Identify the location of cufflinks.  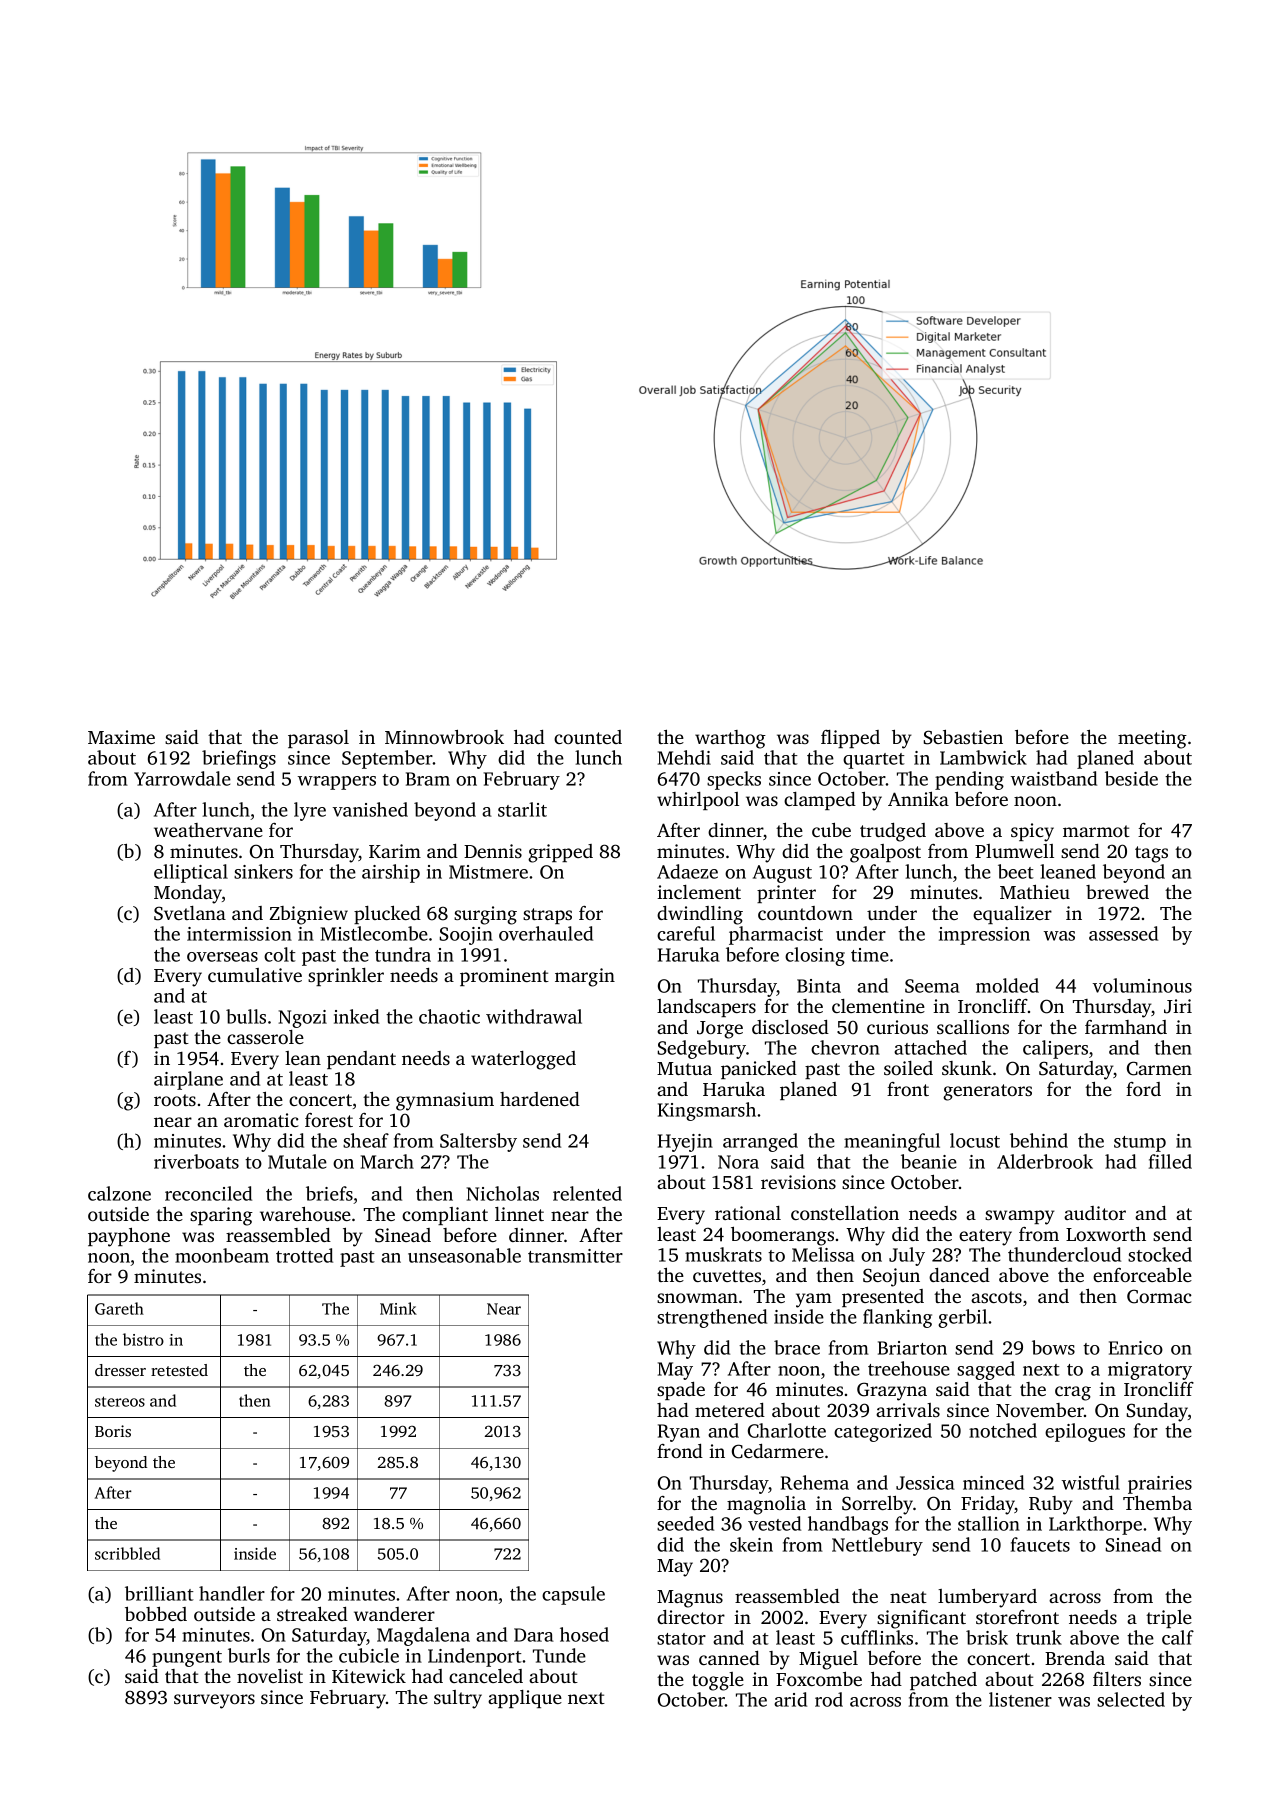
(877, 1637).
